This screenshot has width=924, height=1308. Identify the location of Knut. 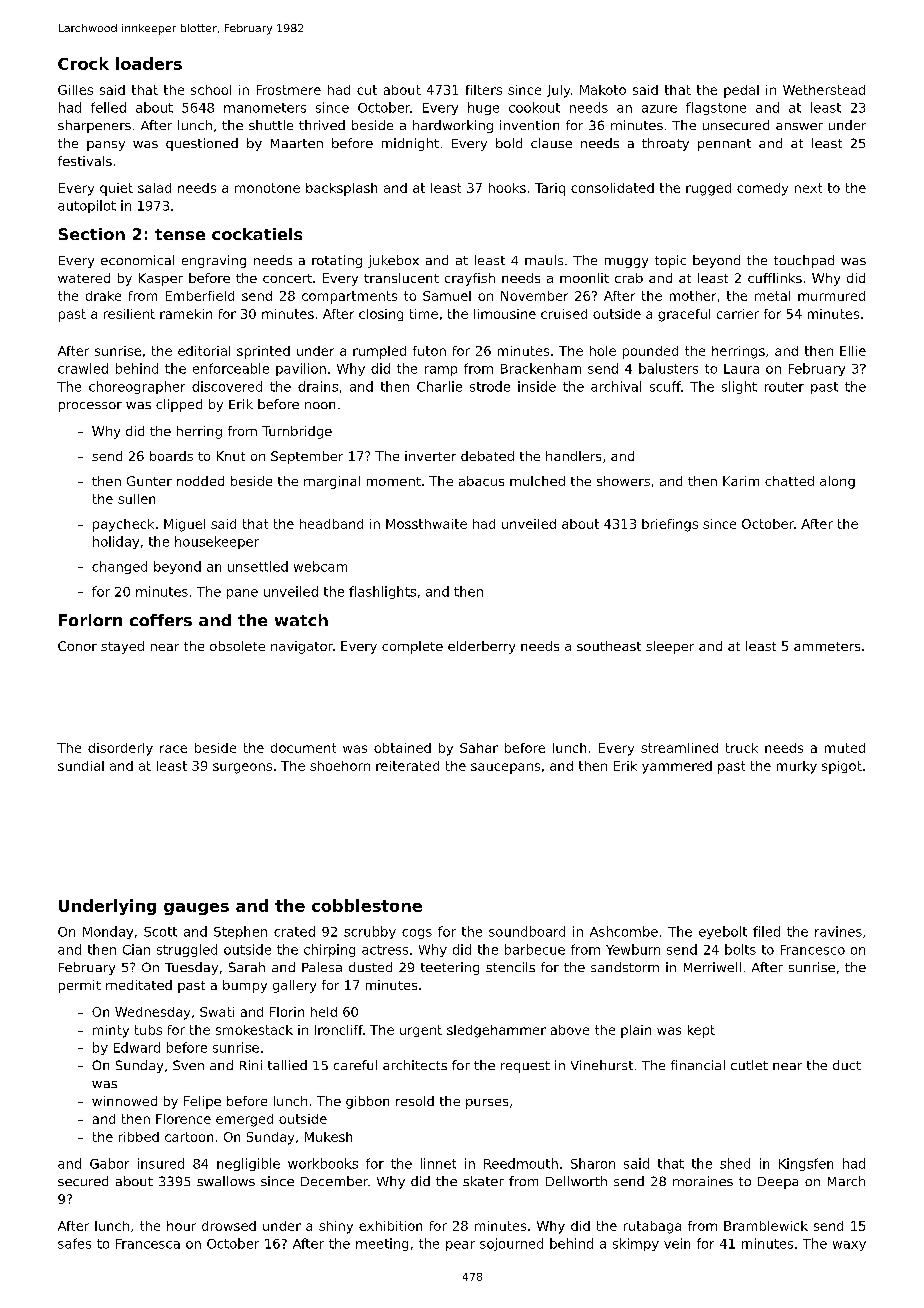
(231, 456).
